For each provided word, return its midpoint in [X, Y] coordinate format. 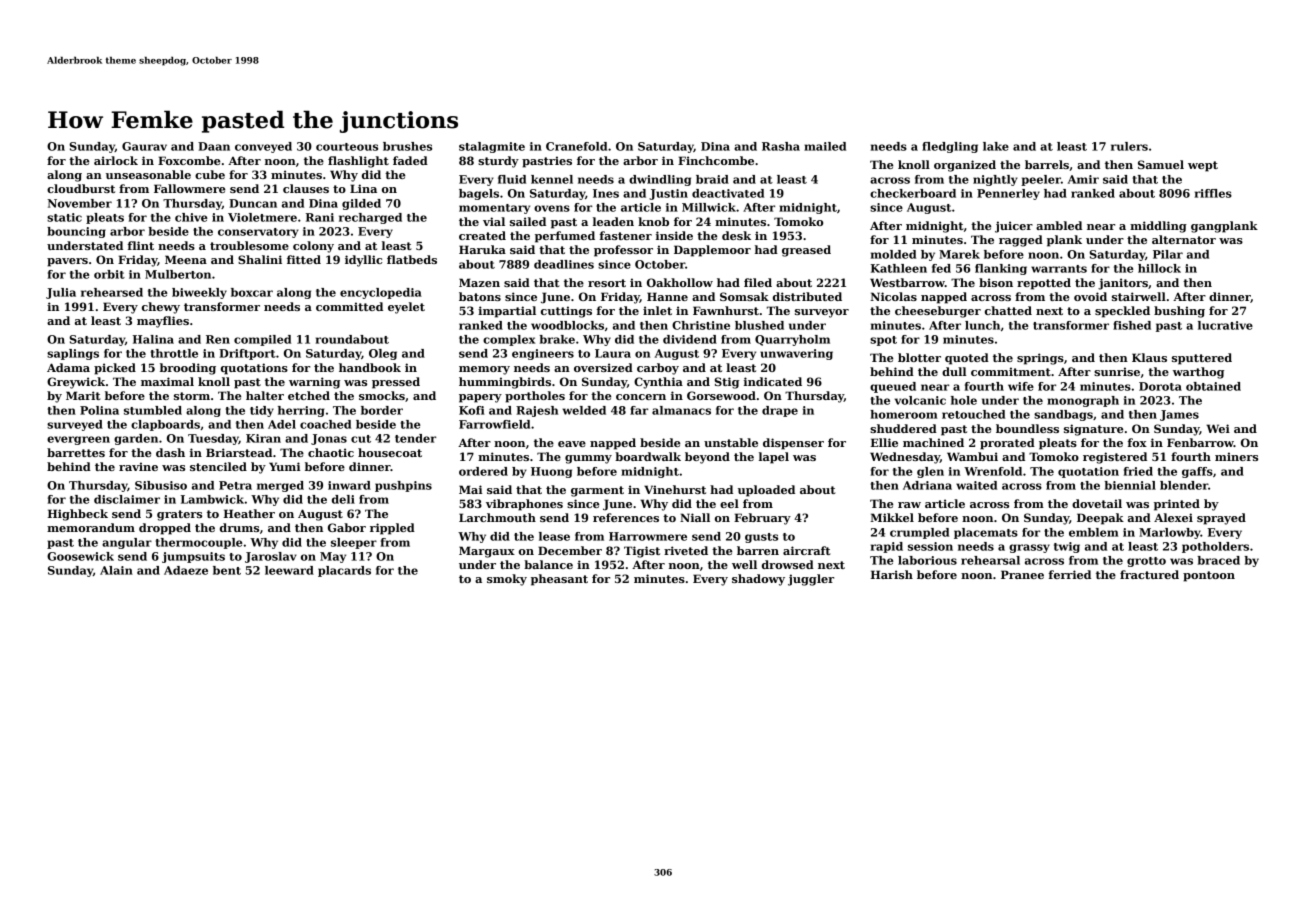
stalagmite [492, 147]
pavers [67, 262]
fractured [1149, 574]
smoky [507, 580]
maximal [167, 381]
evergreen [78, 440]
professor [623, 251]
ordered [483, 471]
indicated [773, 381]
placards [344, 571]
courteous [347, 147]
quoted [967, 359]
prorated [1007, 444]
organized [965, 166]
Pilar [1168, 254]
